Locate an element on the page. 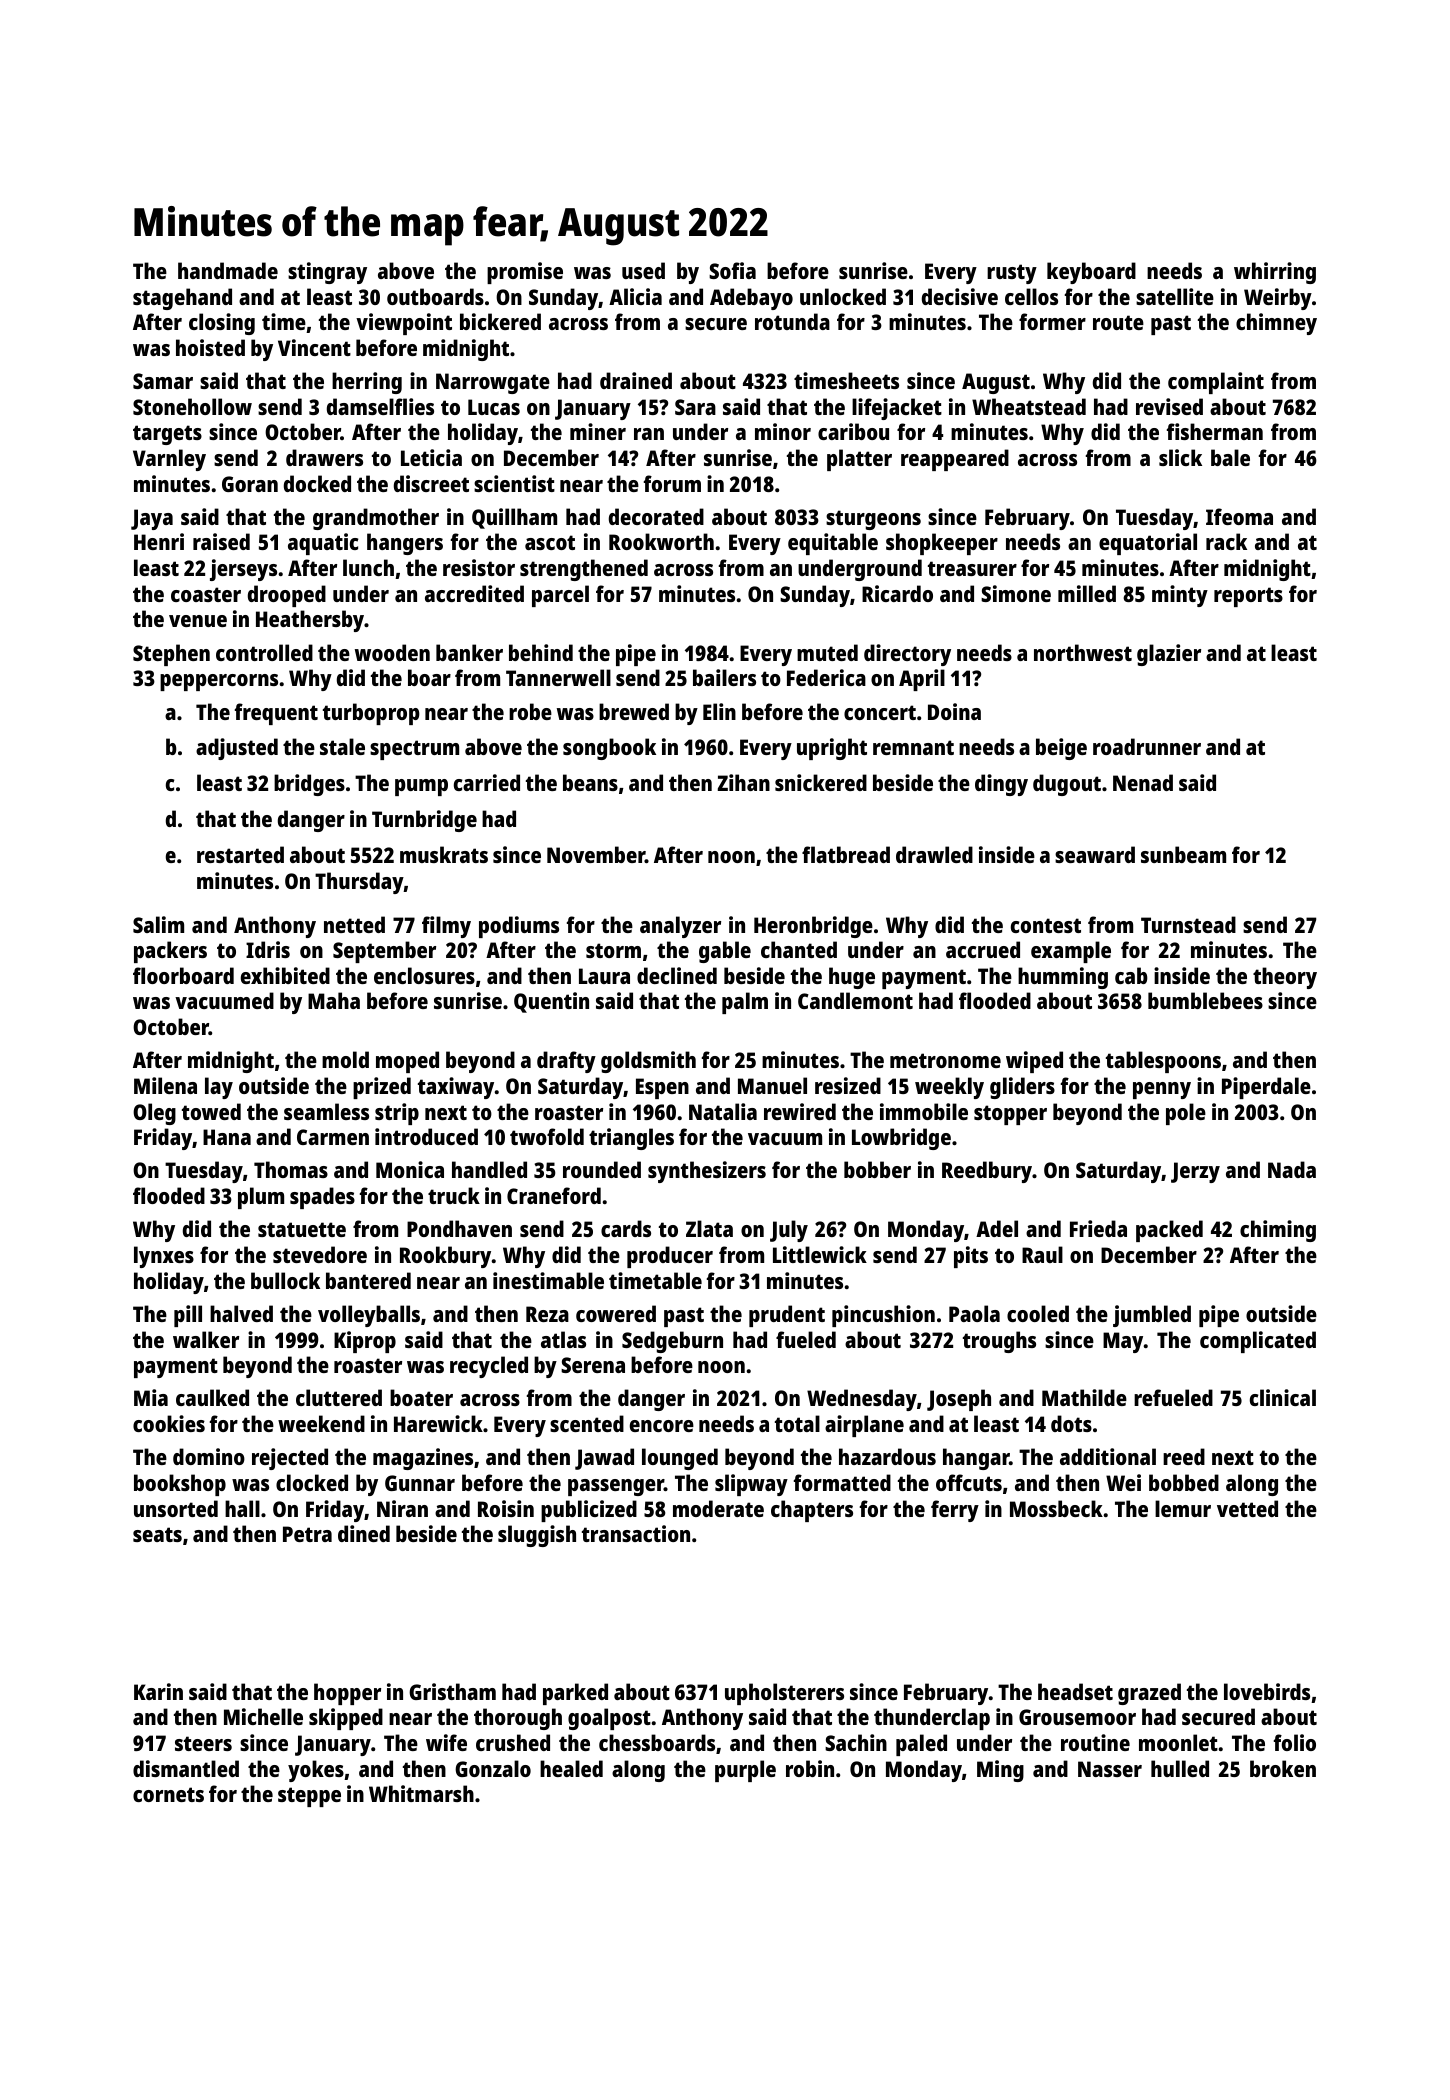 The width and height of the document is (1450, 2100). Henri is located at coordinates (159, 541).
